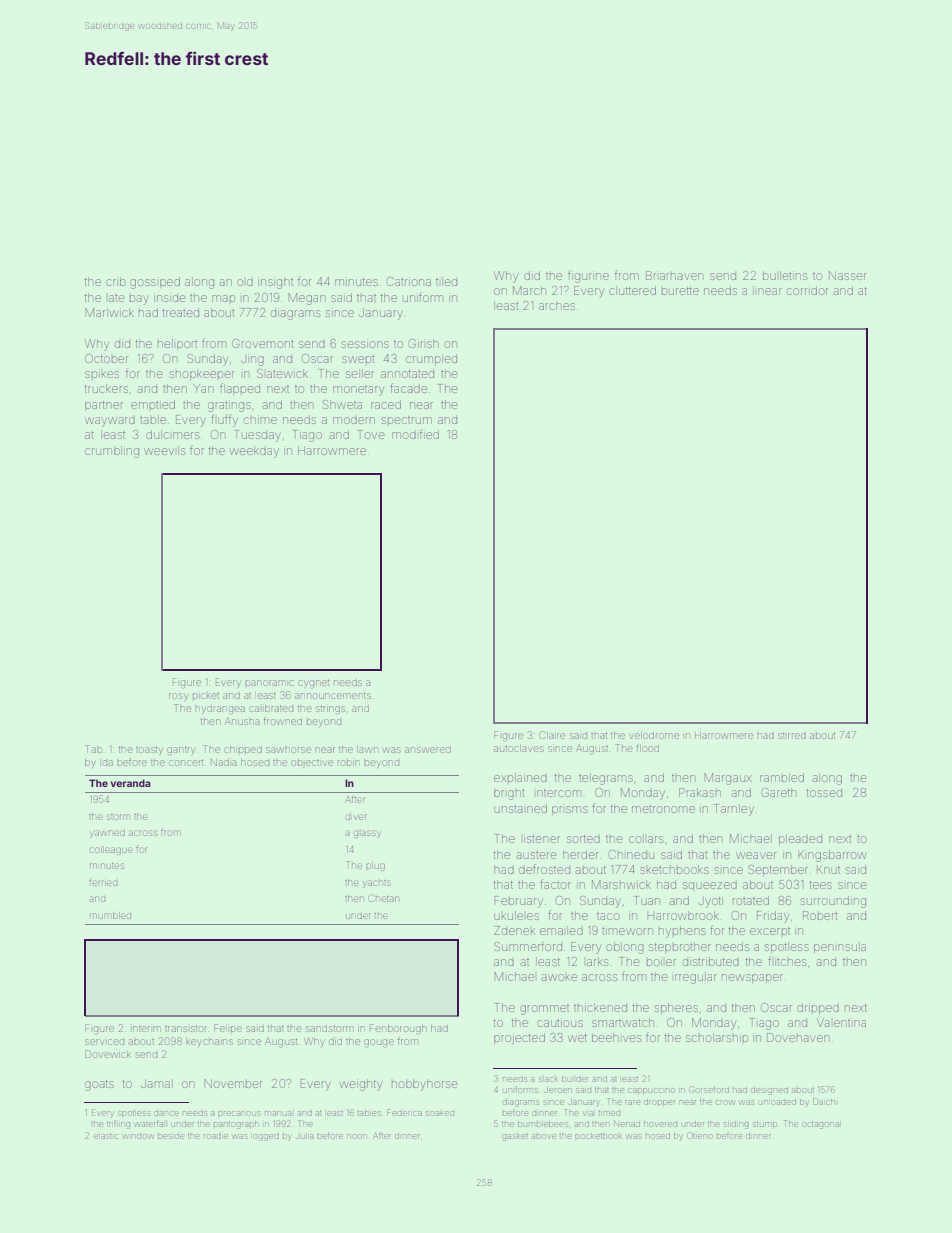 The height and width of the screenshot is (1233, 952). What do you see at coordinates (674, 275) in the screenshot?
I see `Briarhaven` at bounding box center [674, 275].
